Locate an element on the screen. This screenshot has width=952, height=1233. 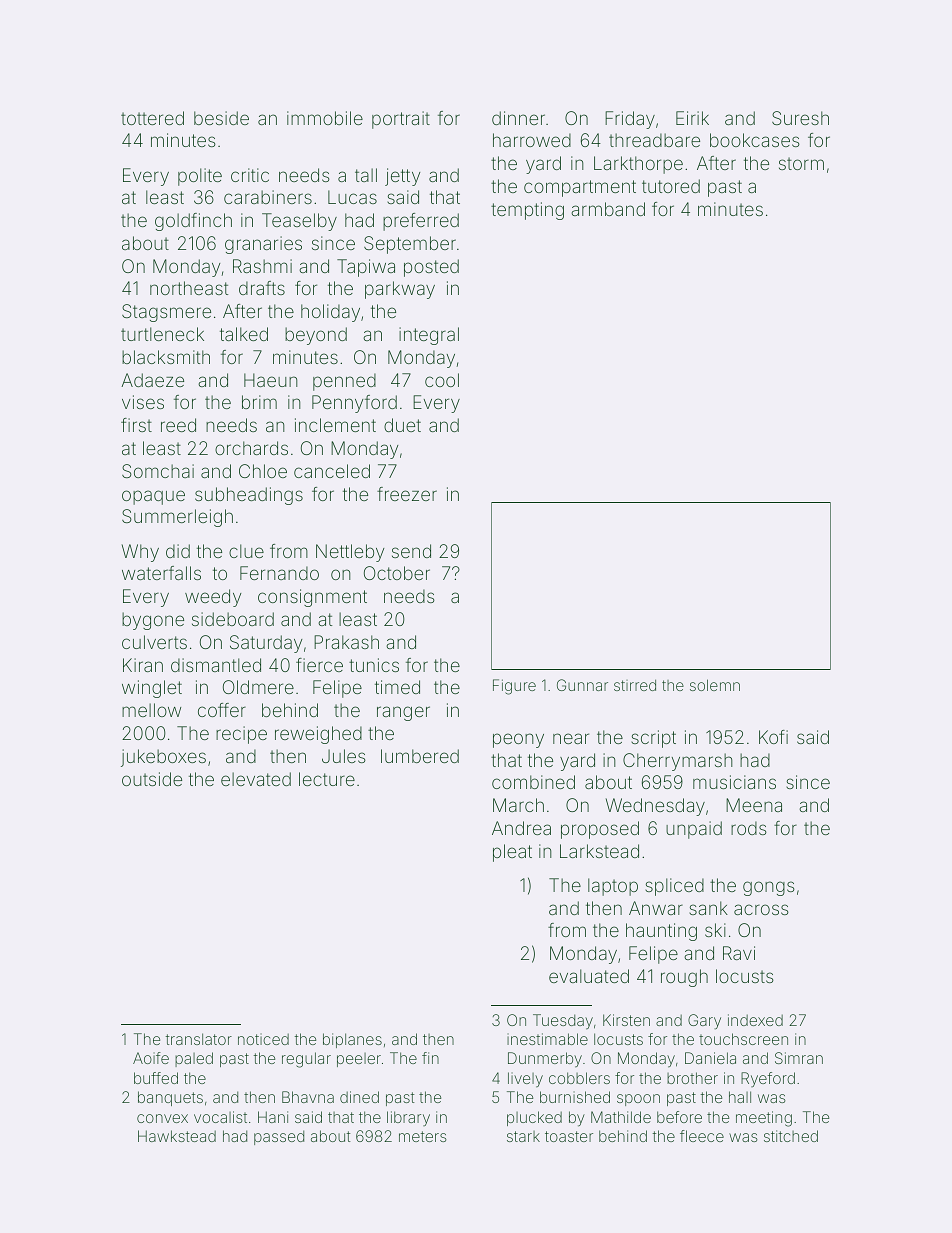
solemn is located at coordinates (715, 685).
